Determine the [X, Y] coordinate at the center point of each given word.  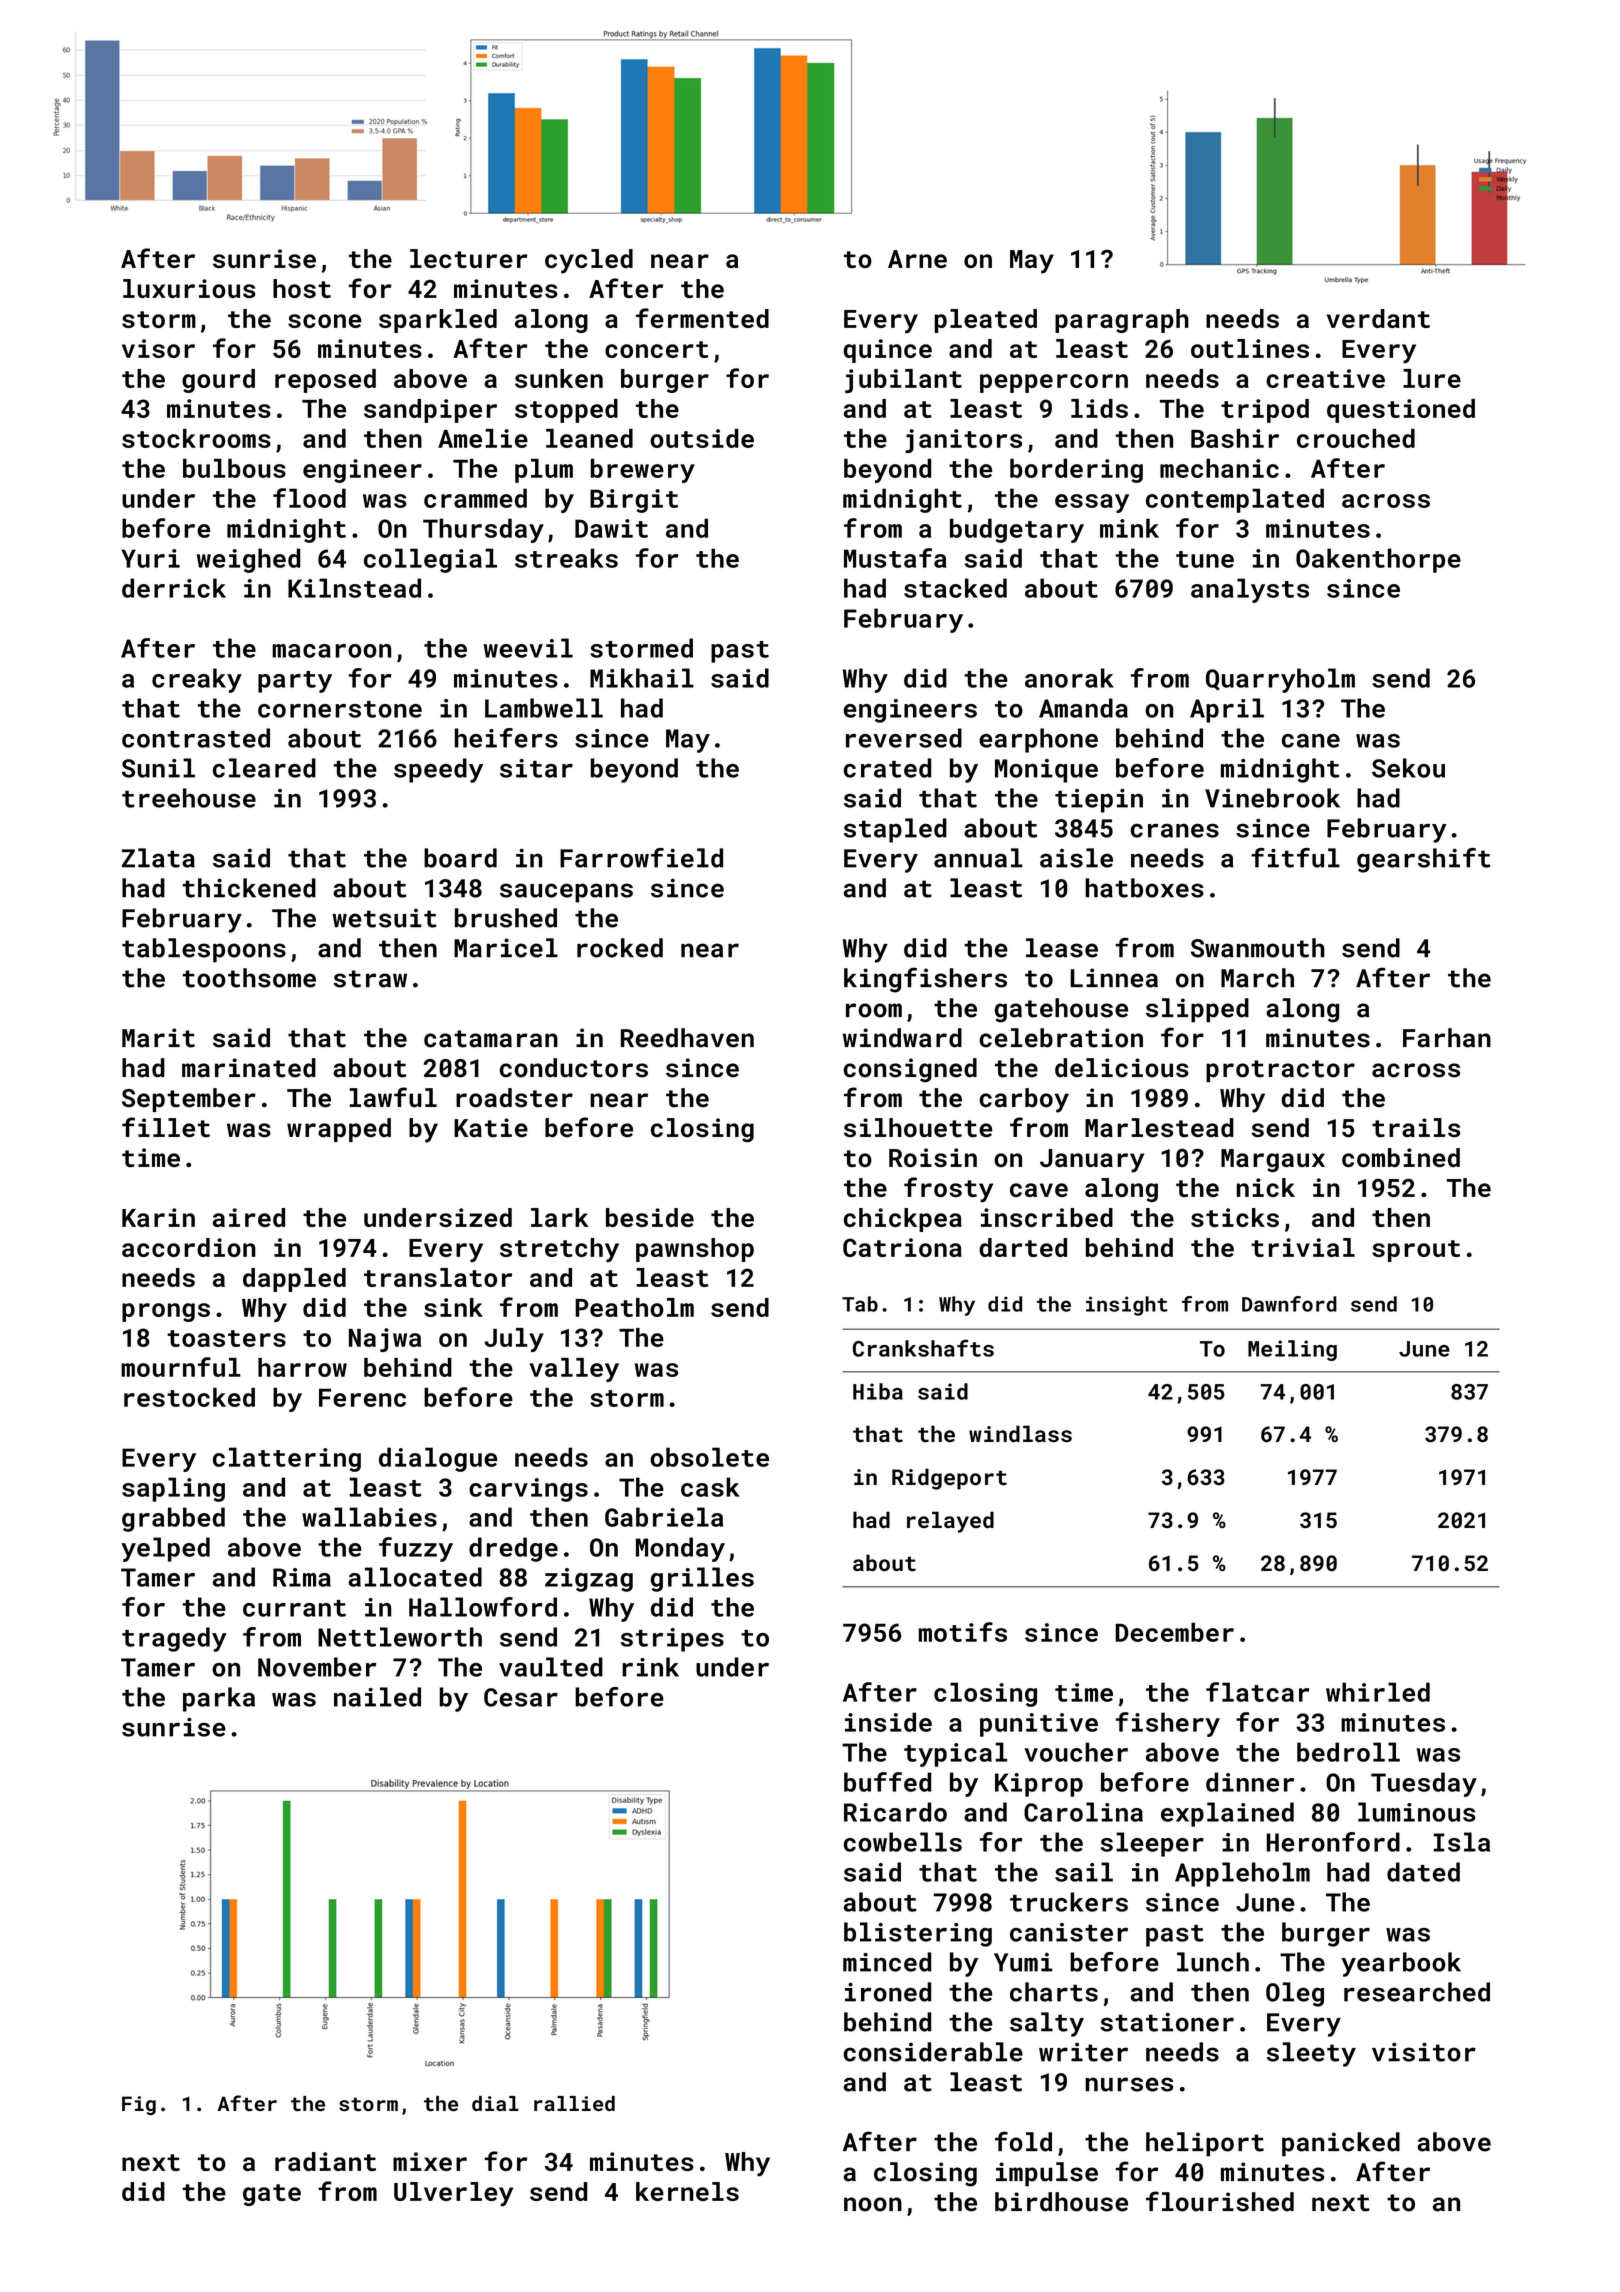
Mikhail [642, 678]
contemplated [1235, 500]
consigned [910, 1070]
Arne [917, 259]
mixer [430, 2161]
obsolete [709, 1457]
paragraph [1122, 321]
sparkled [438, 321]
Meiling [1292, 1350]
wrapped [339, 1130]
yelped [165, 1549]
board [460, 858]
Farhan [1447, 1038]
